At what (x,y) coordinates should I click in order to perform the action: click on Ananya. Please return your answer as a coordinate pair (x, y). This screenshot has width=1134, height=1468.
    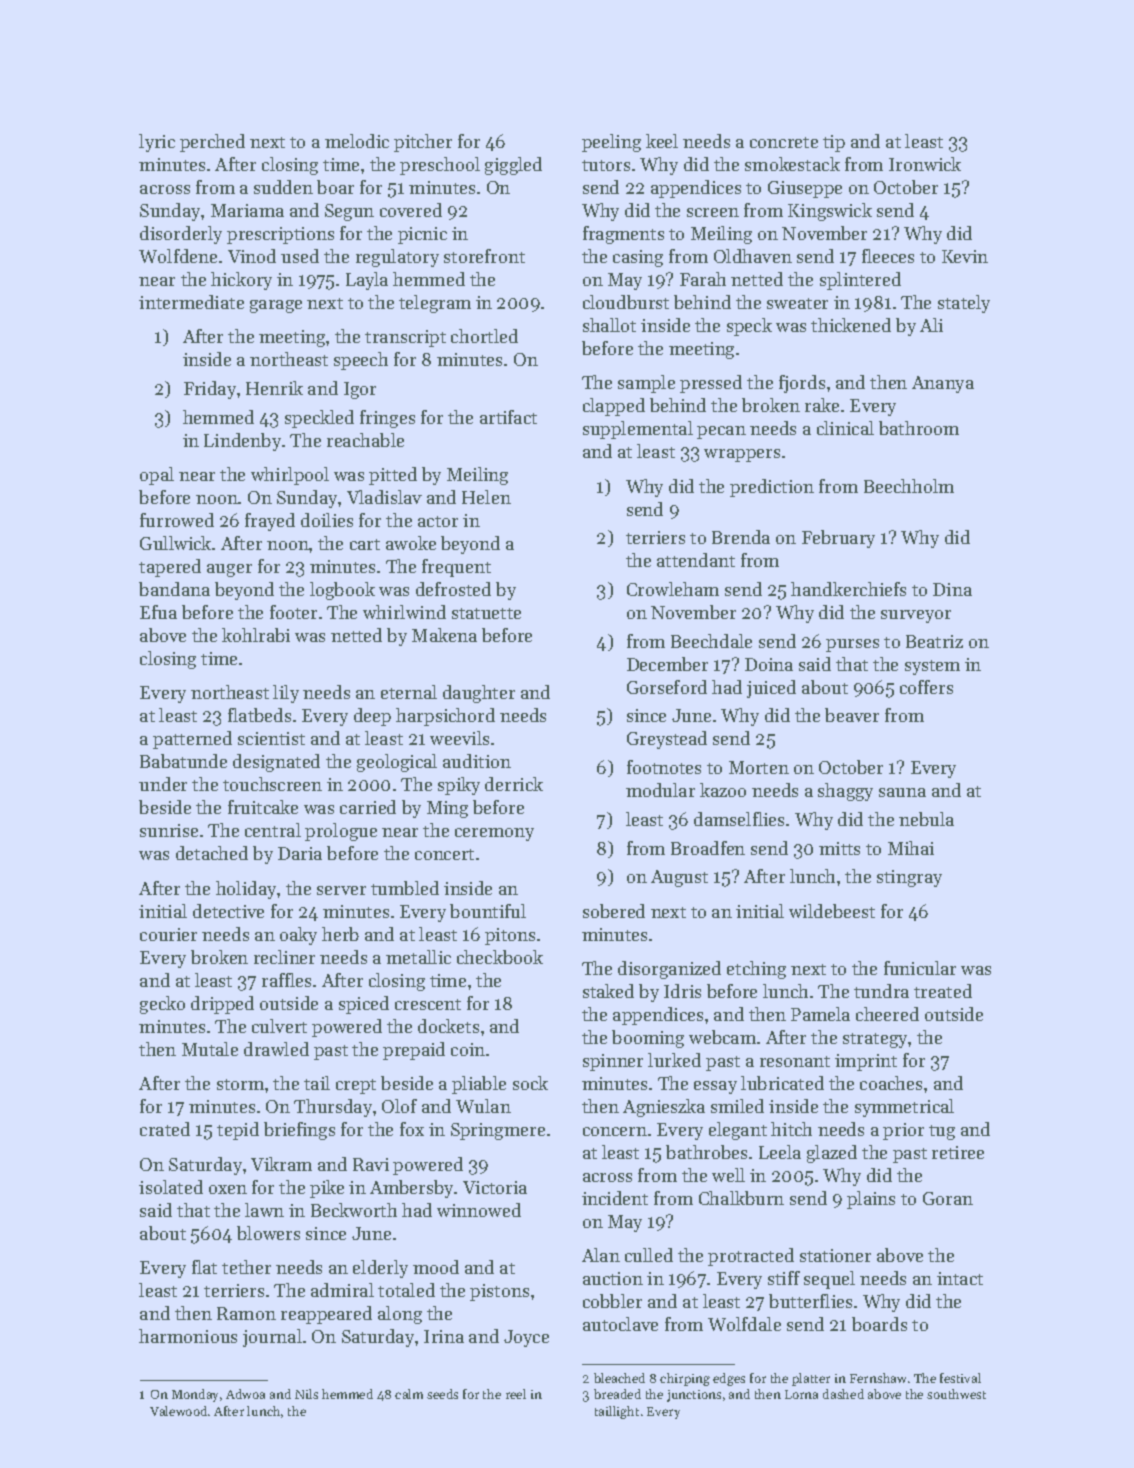
    Looking at the image, I should click on (943, 384).
